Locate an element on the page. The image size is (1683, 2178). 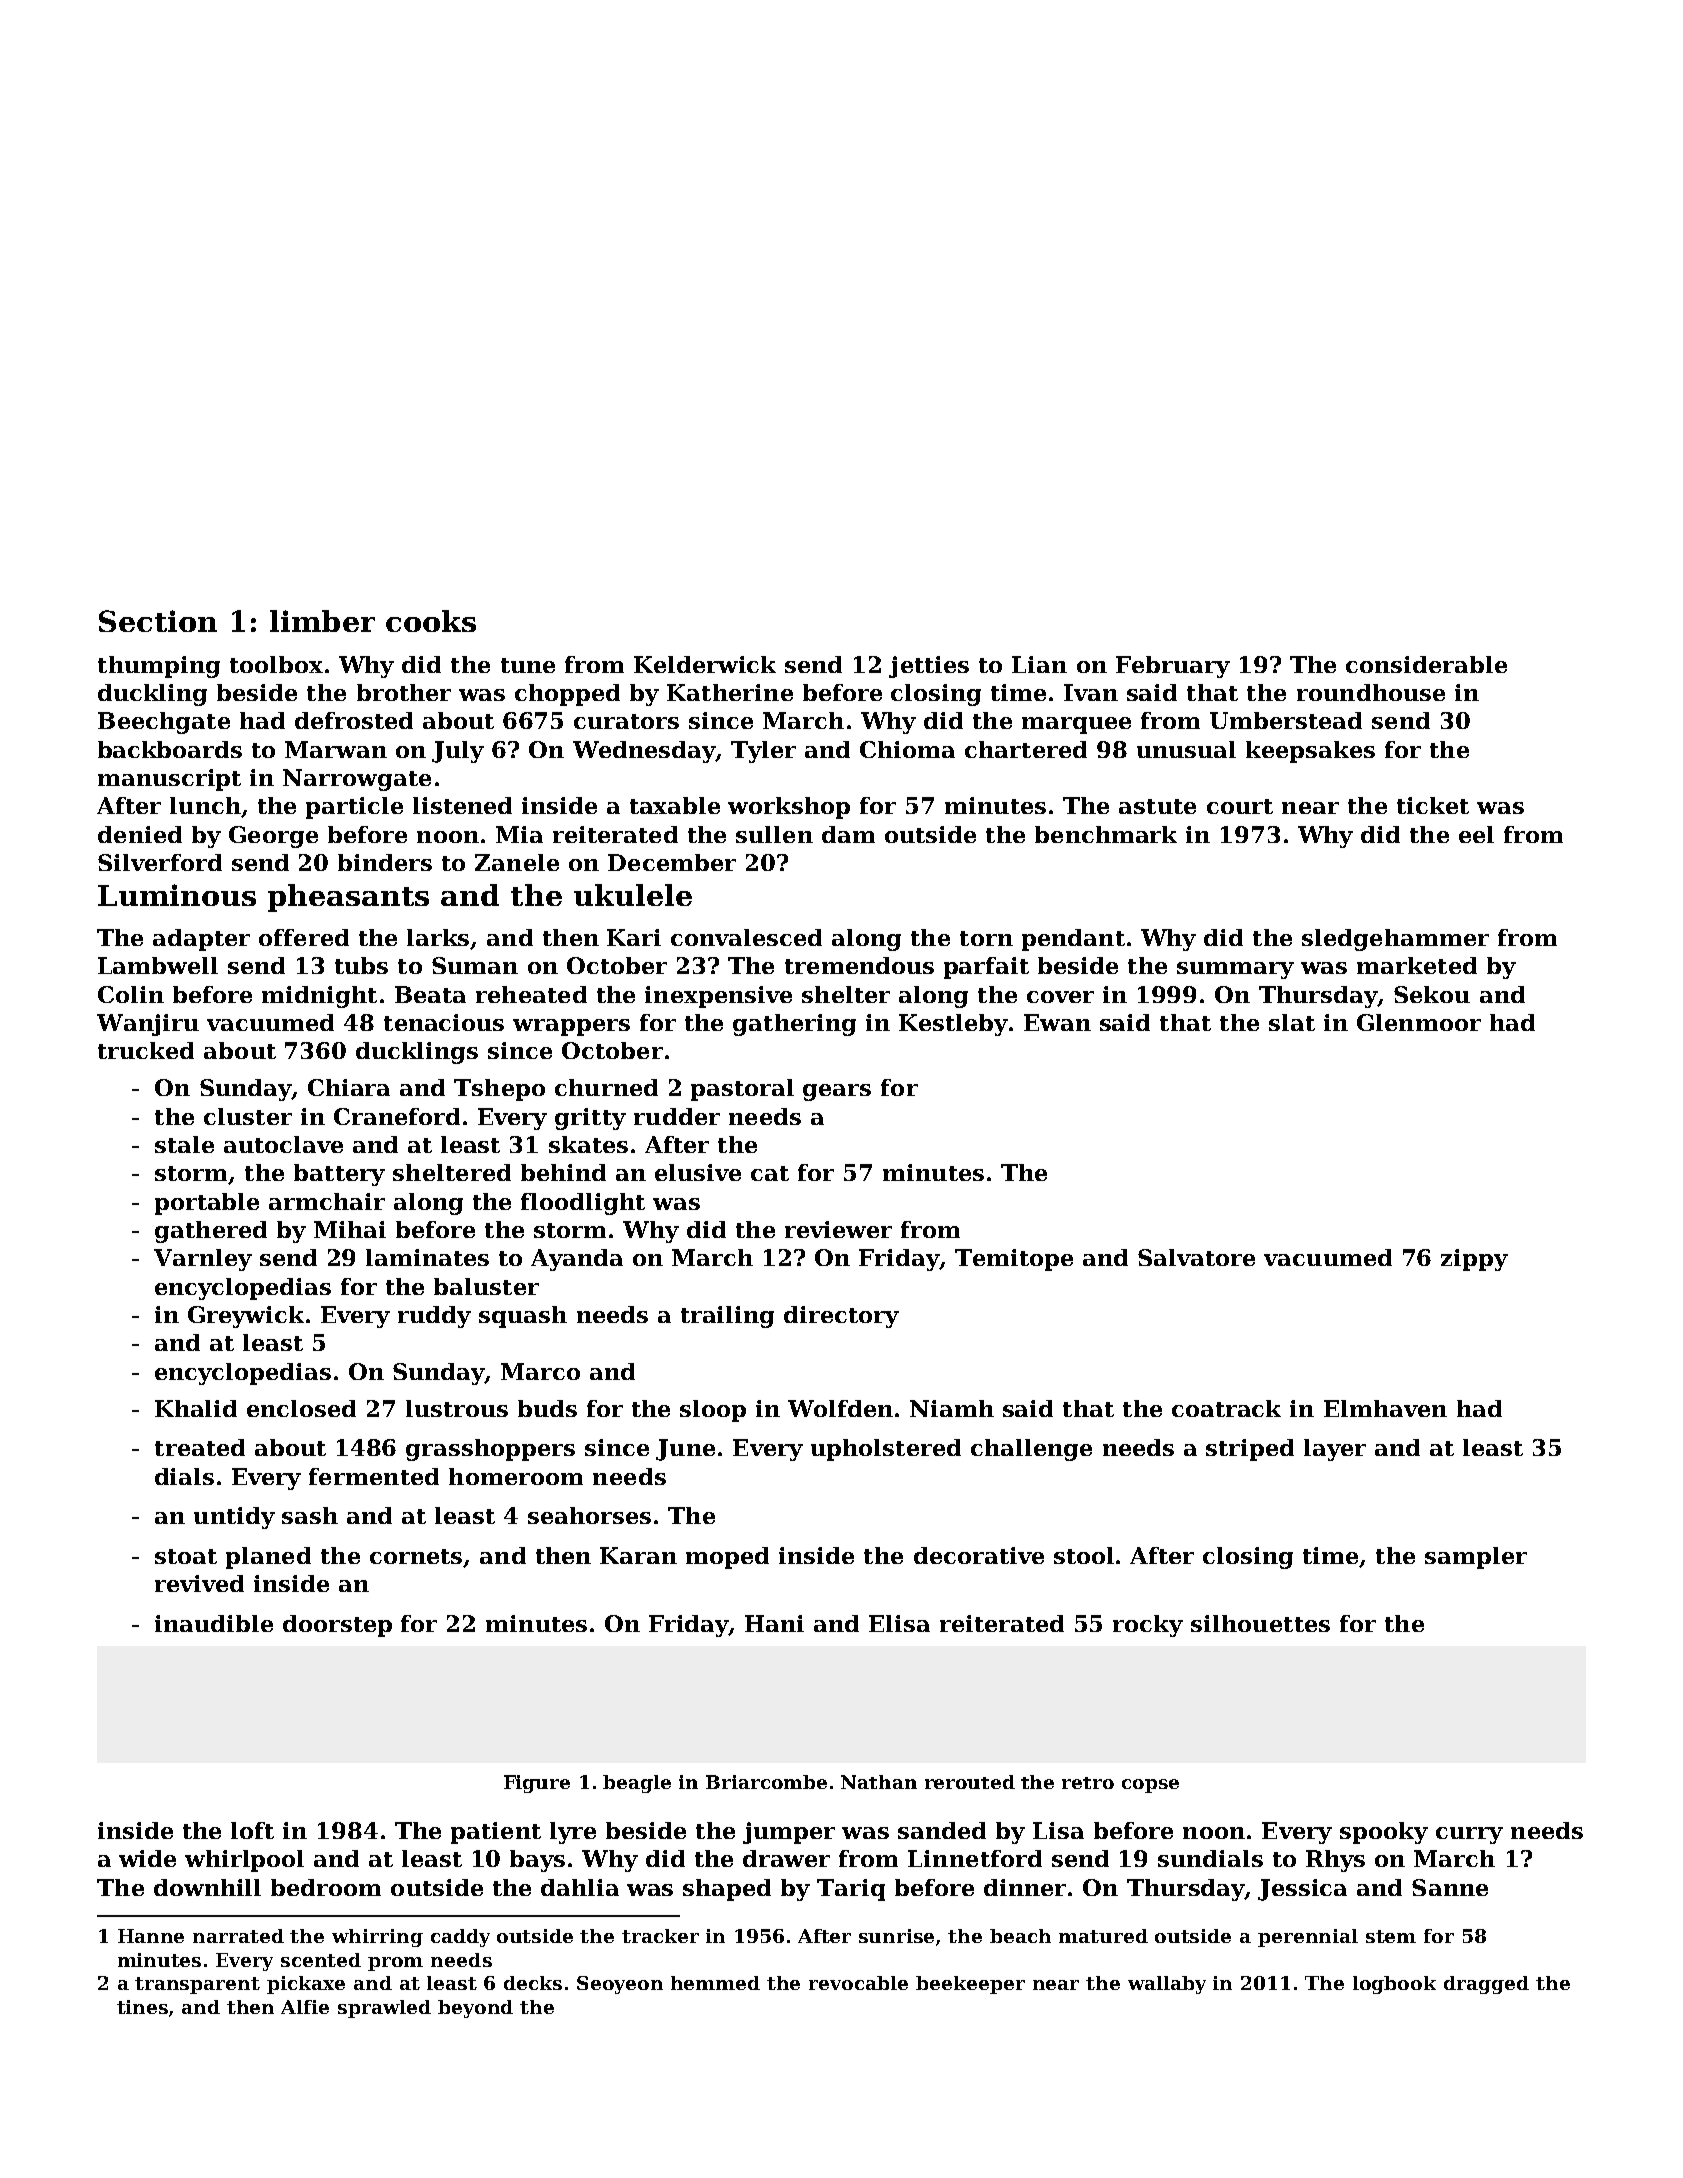
Section is located at coordinates (158, 621).
